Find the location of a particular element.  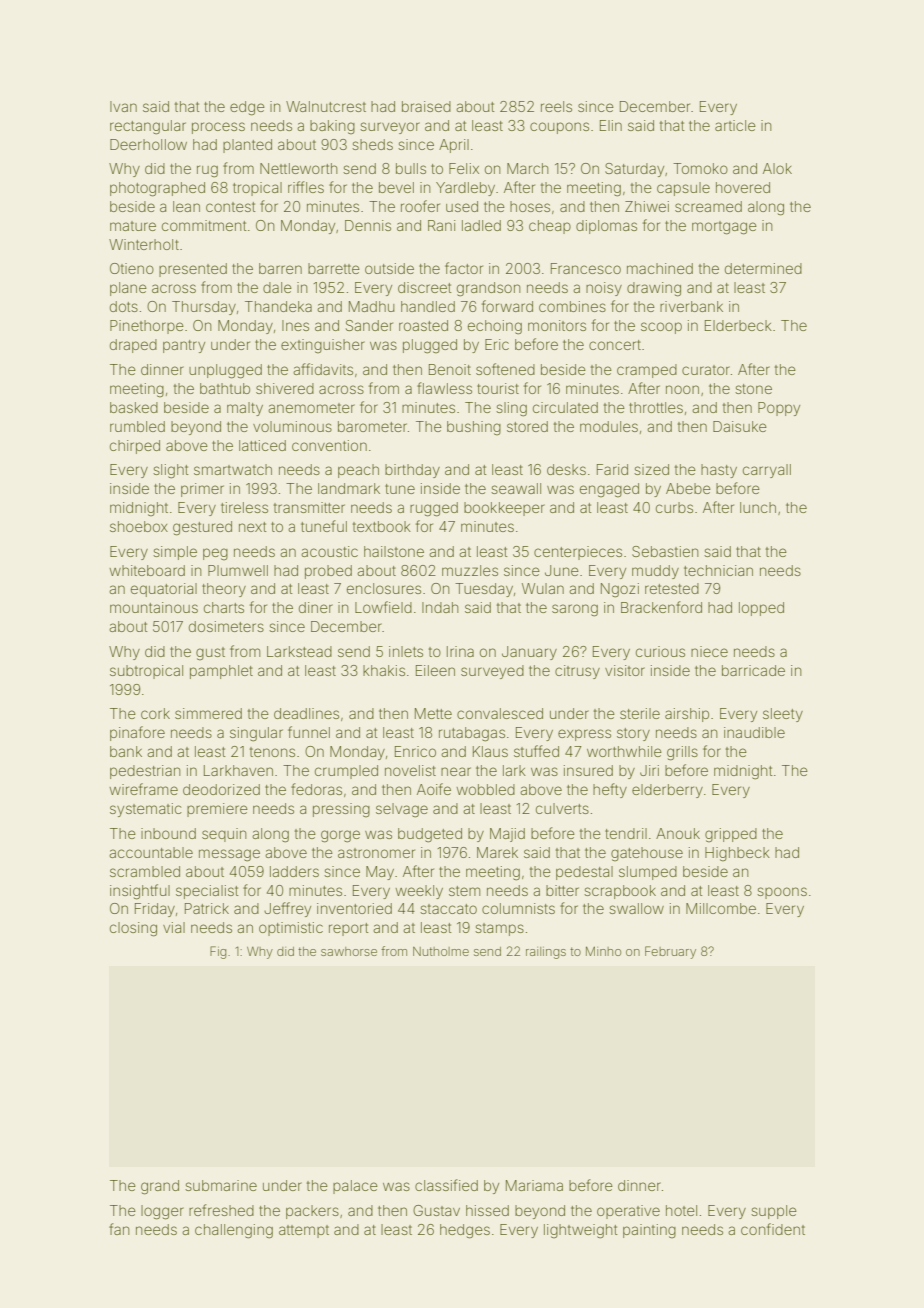

photographed is located at coordinates (157, 189).
